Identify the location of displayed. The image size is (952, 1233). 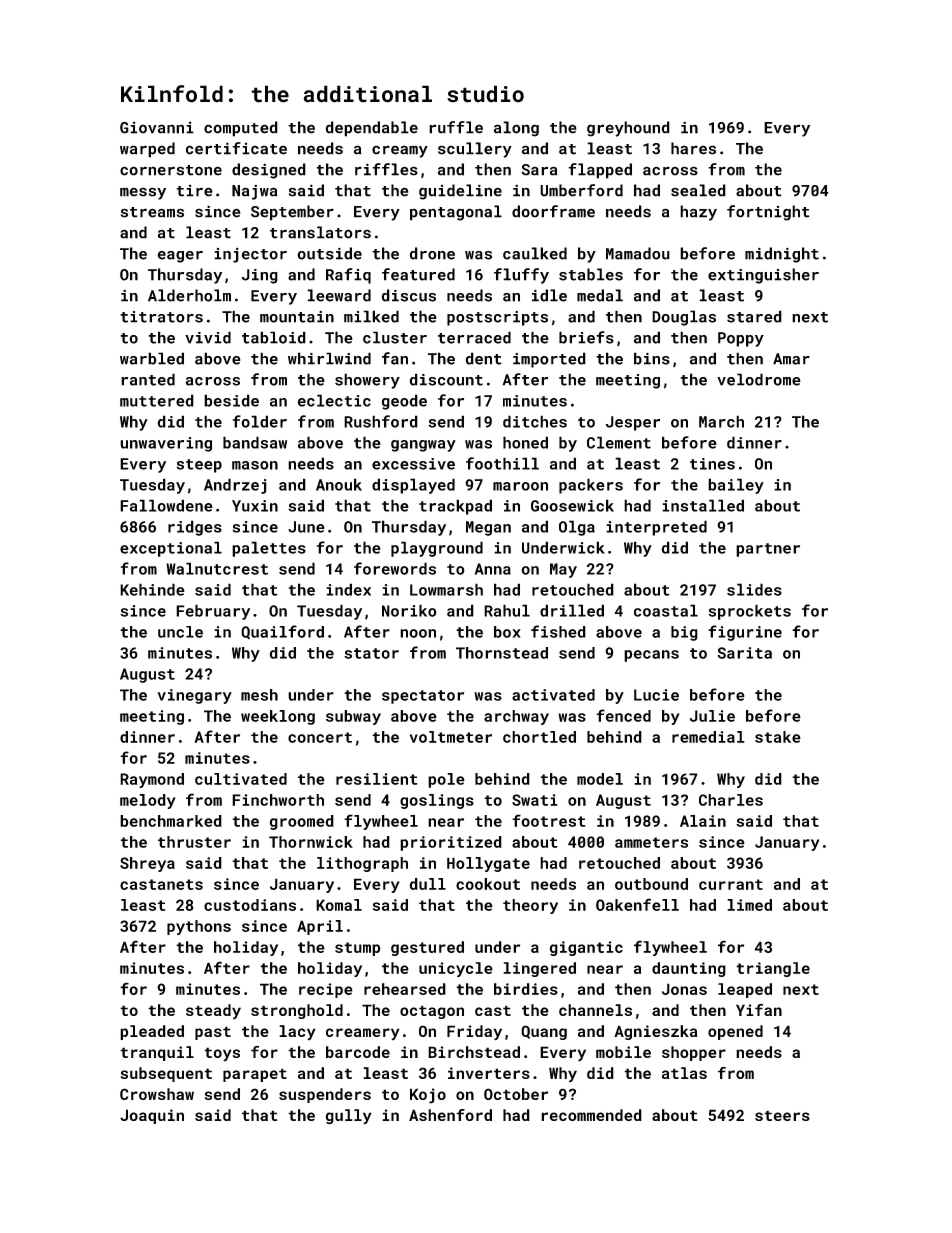
(413, 486).
